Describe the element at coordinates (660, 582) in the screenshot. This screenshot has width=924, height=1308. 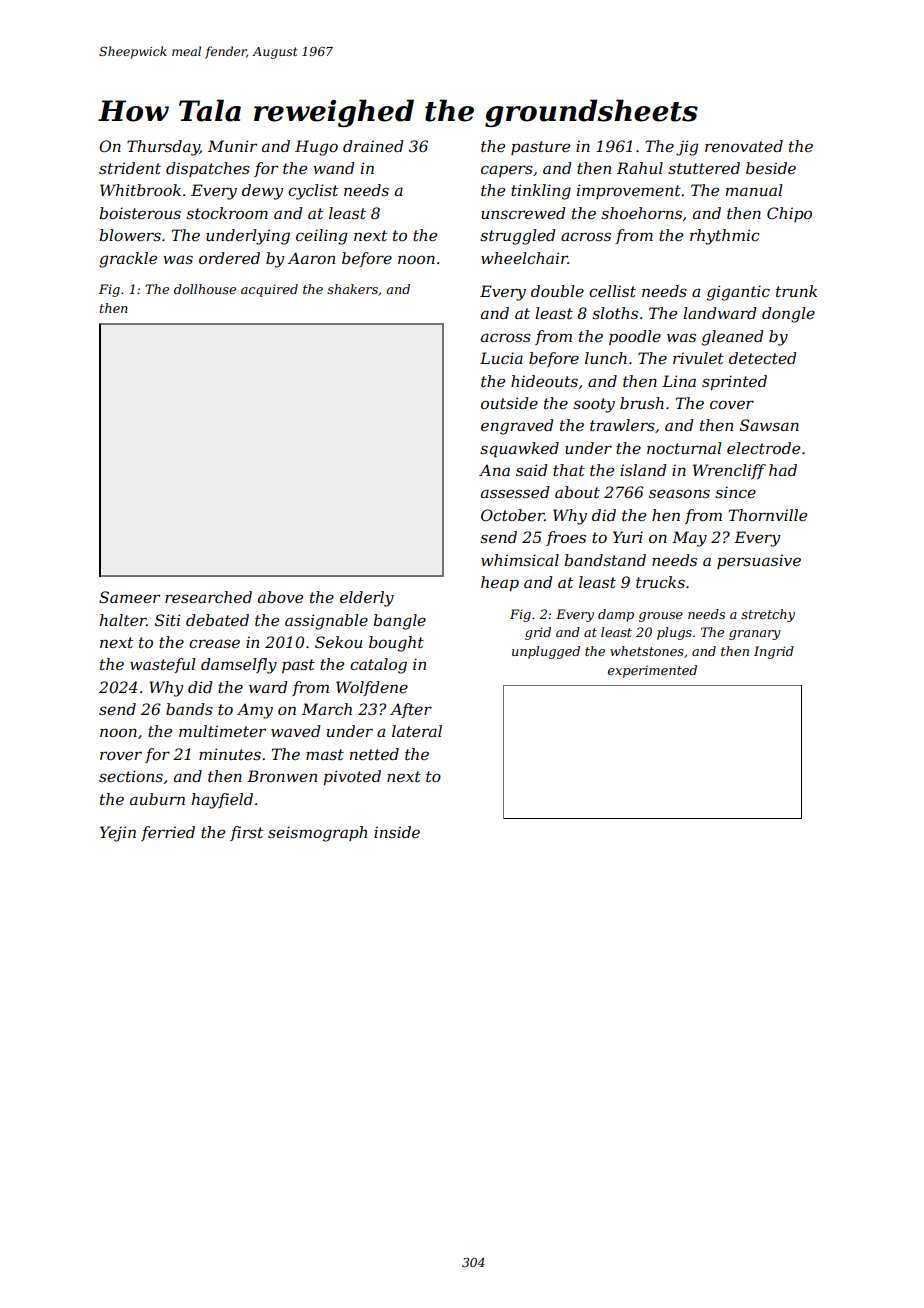
I see `trucks` at that location.
